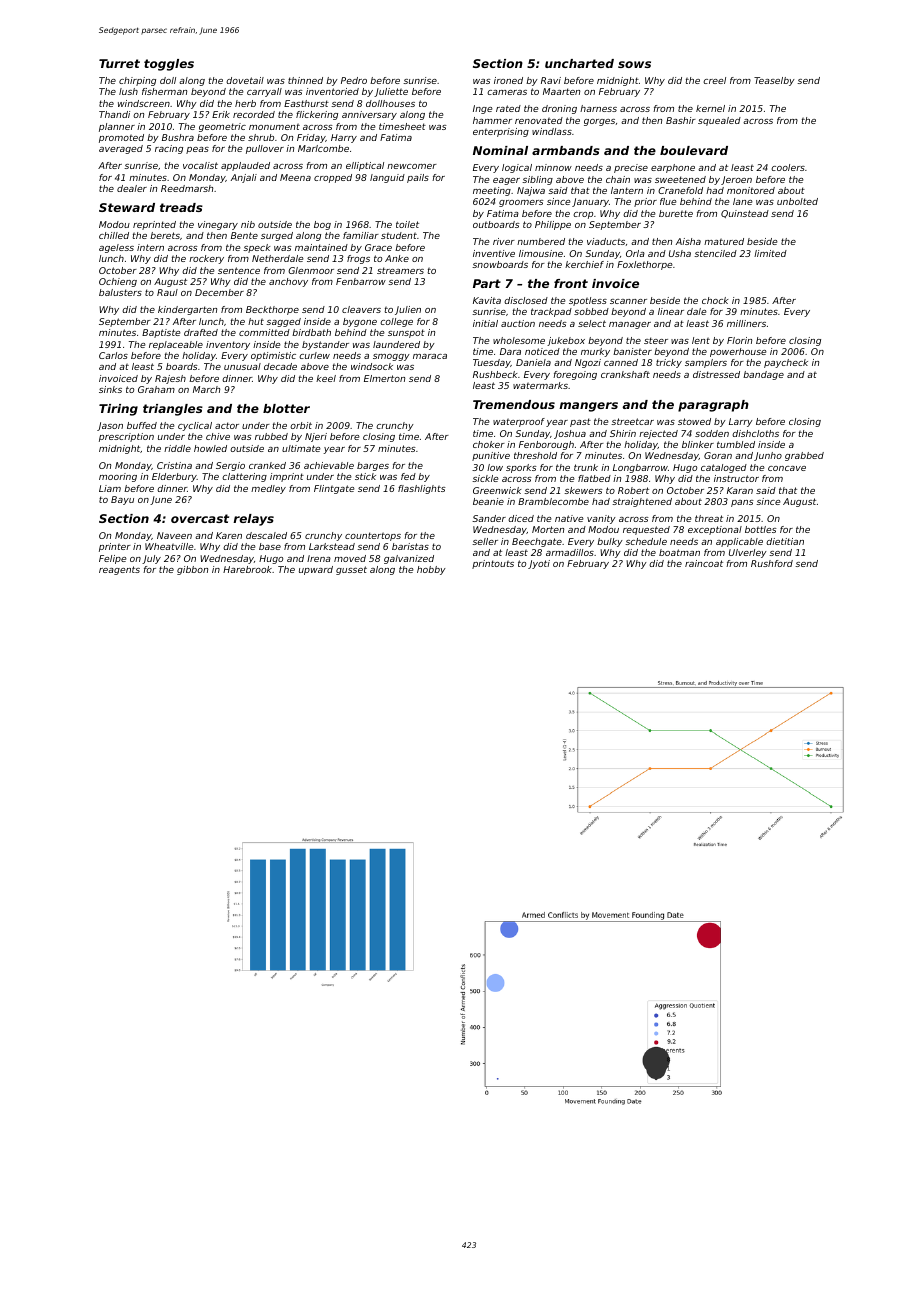 This screenshot has height=1308, width=924. What do you see at coordinates (245, 80) in the screenshot?
I see `dovetail` at bounding box center [245, 80].
